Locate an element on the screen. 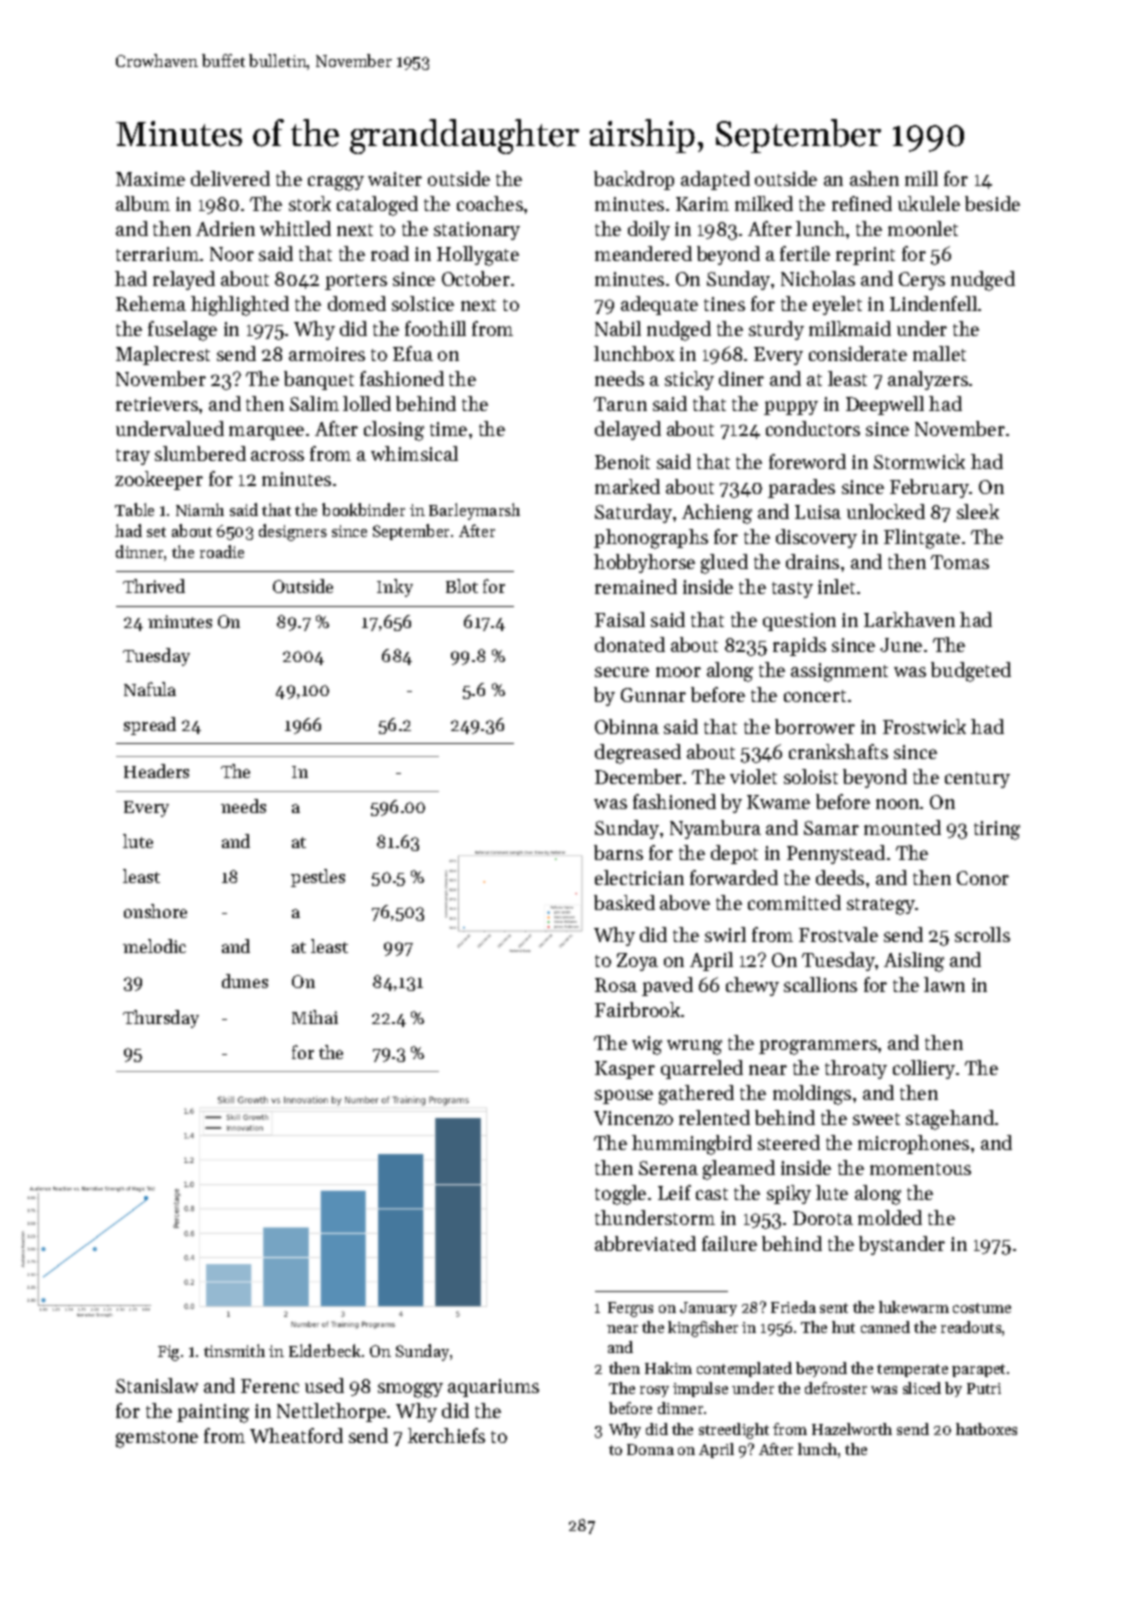 The height and width of the screenshot is (1608, 1137). mill is located at coordinates (921, 178).
